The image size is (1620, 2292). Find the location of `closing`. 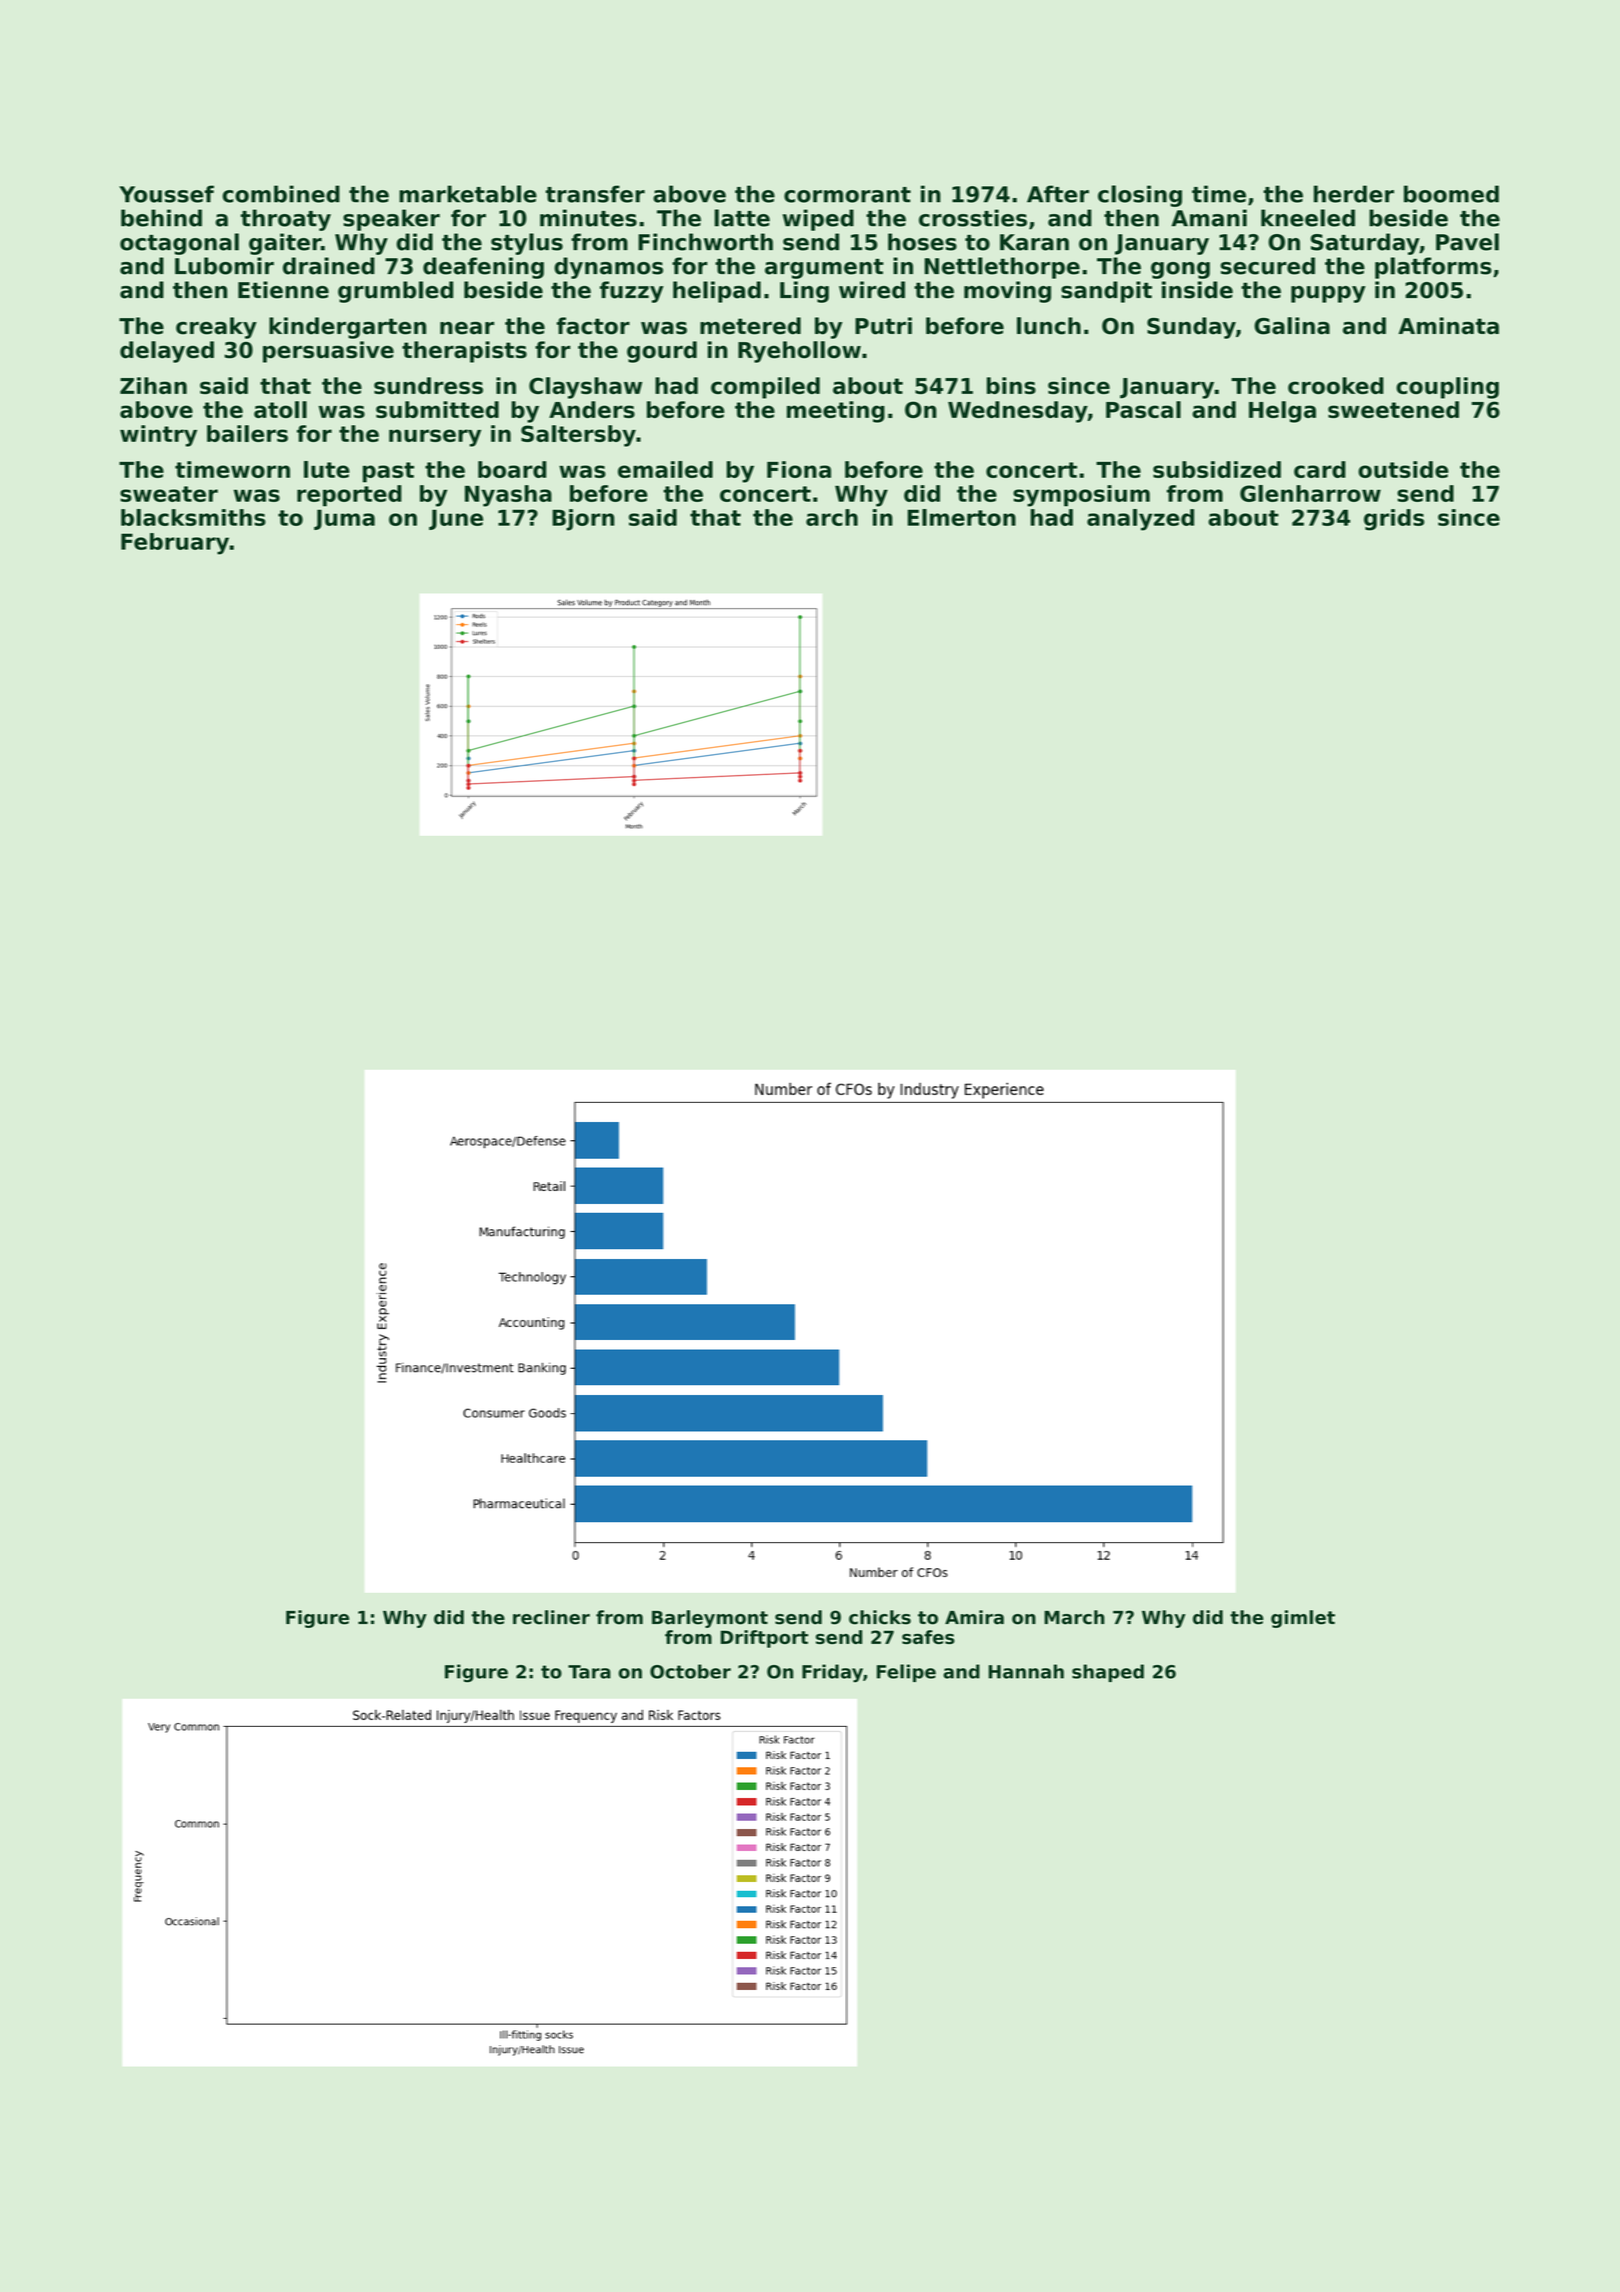

closing is located at coordinates (1140, 196).
